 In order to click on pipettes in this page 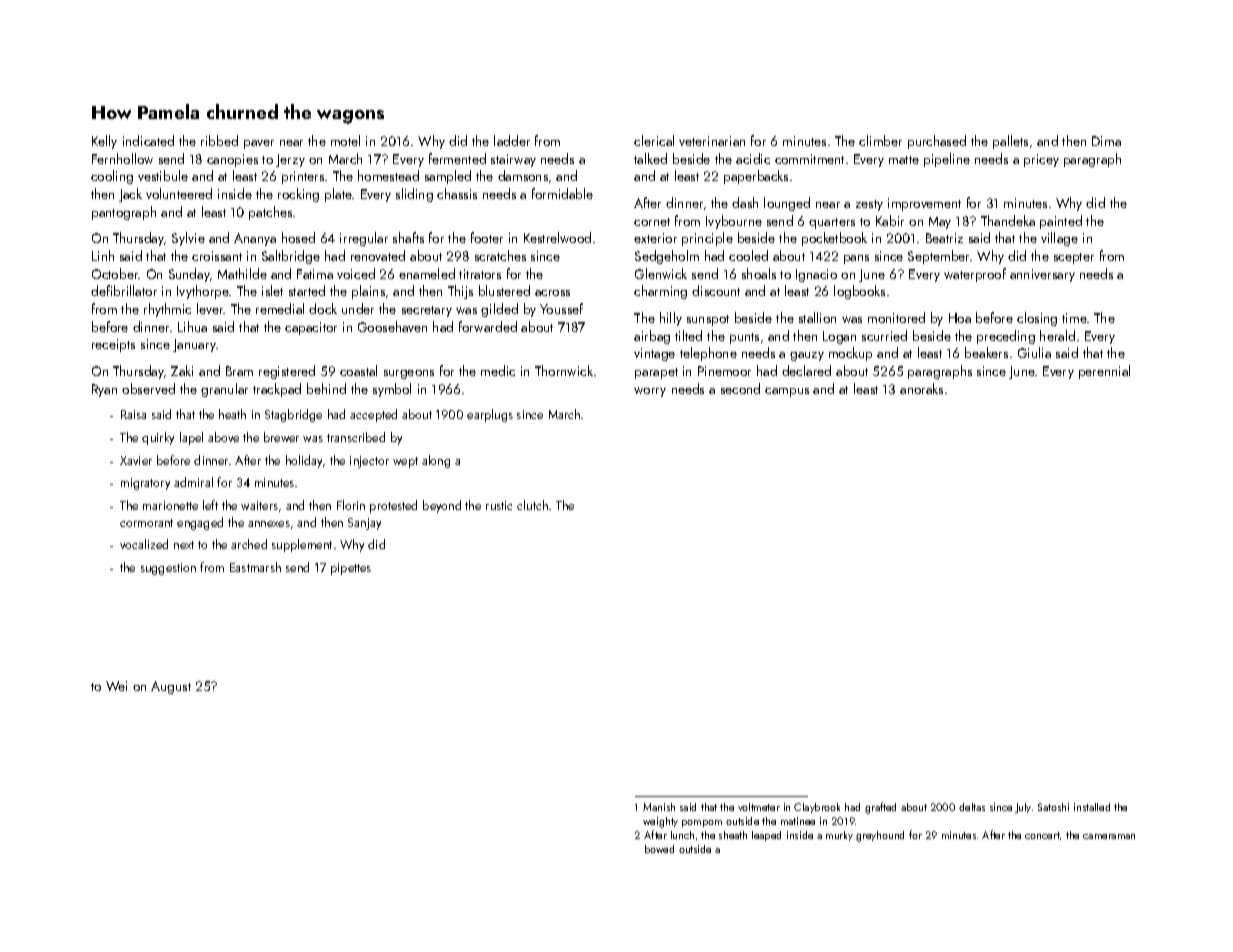, I will do `click(351, 569)`.
